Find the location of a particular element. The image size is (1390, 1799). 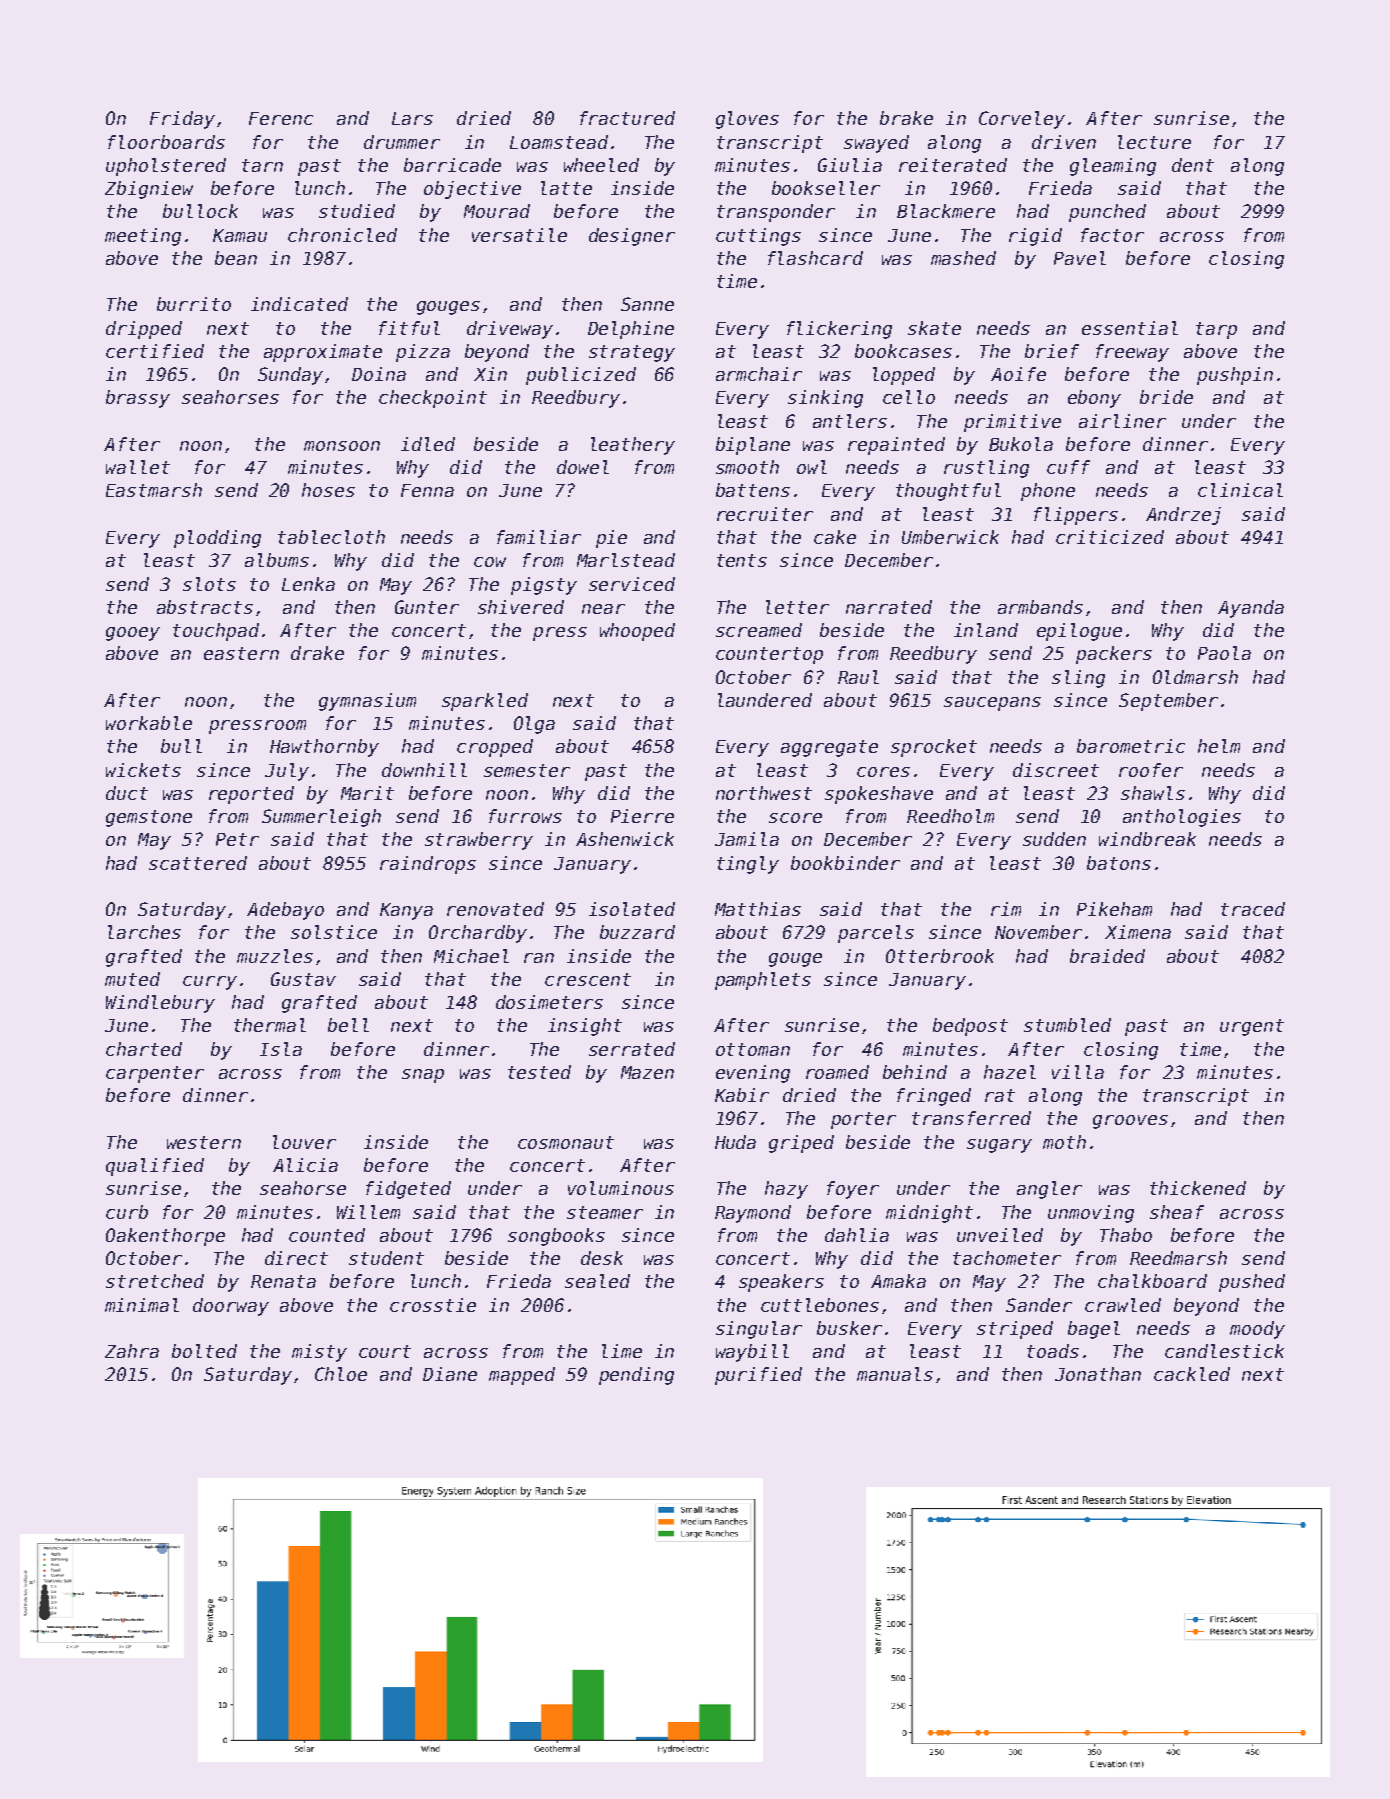

aggregate is located at coordinates (829, 748).
